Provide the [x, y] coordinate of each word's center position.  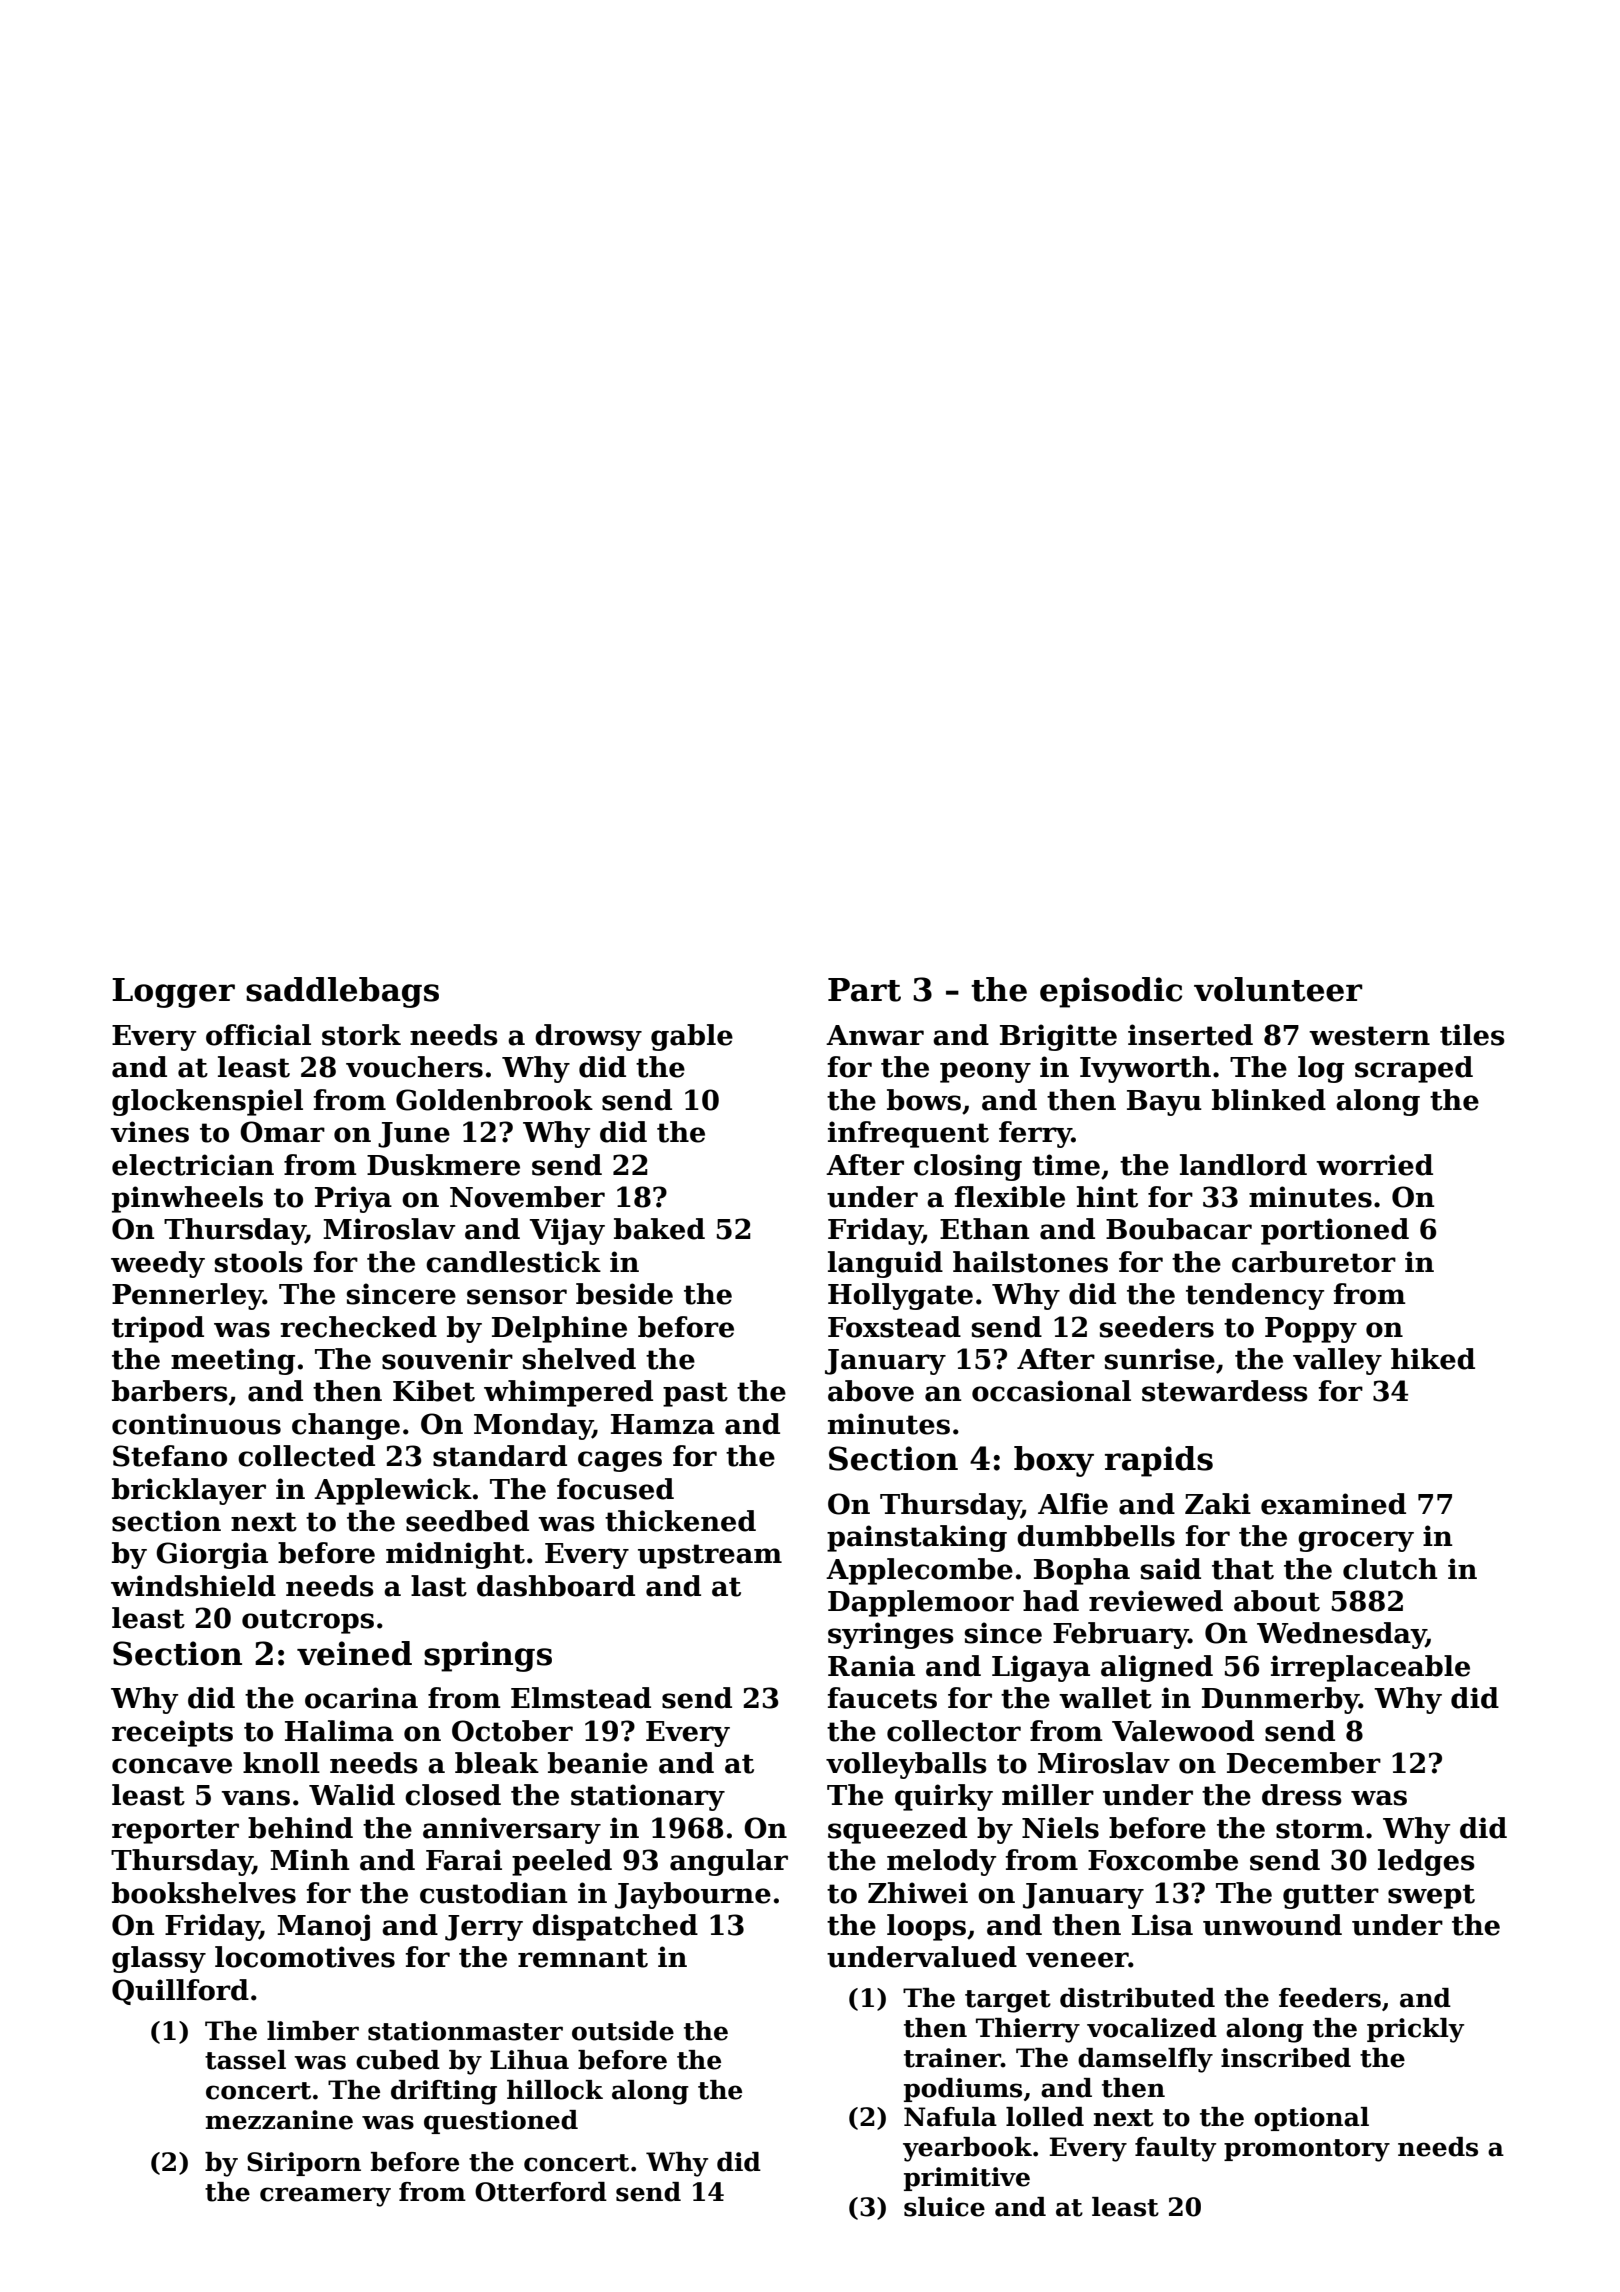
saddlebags [342, 992]
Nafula [950, 2117]
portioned [1335, 1231]
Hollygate [900, 1296]
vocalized [1152, 2028]
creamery [325, 2197]
